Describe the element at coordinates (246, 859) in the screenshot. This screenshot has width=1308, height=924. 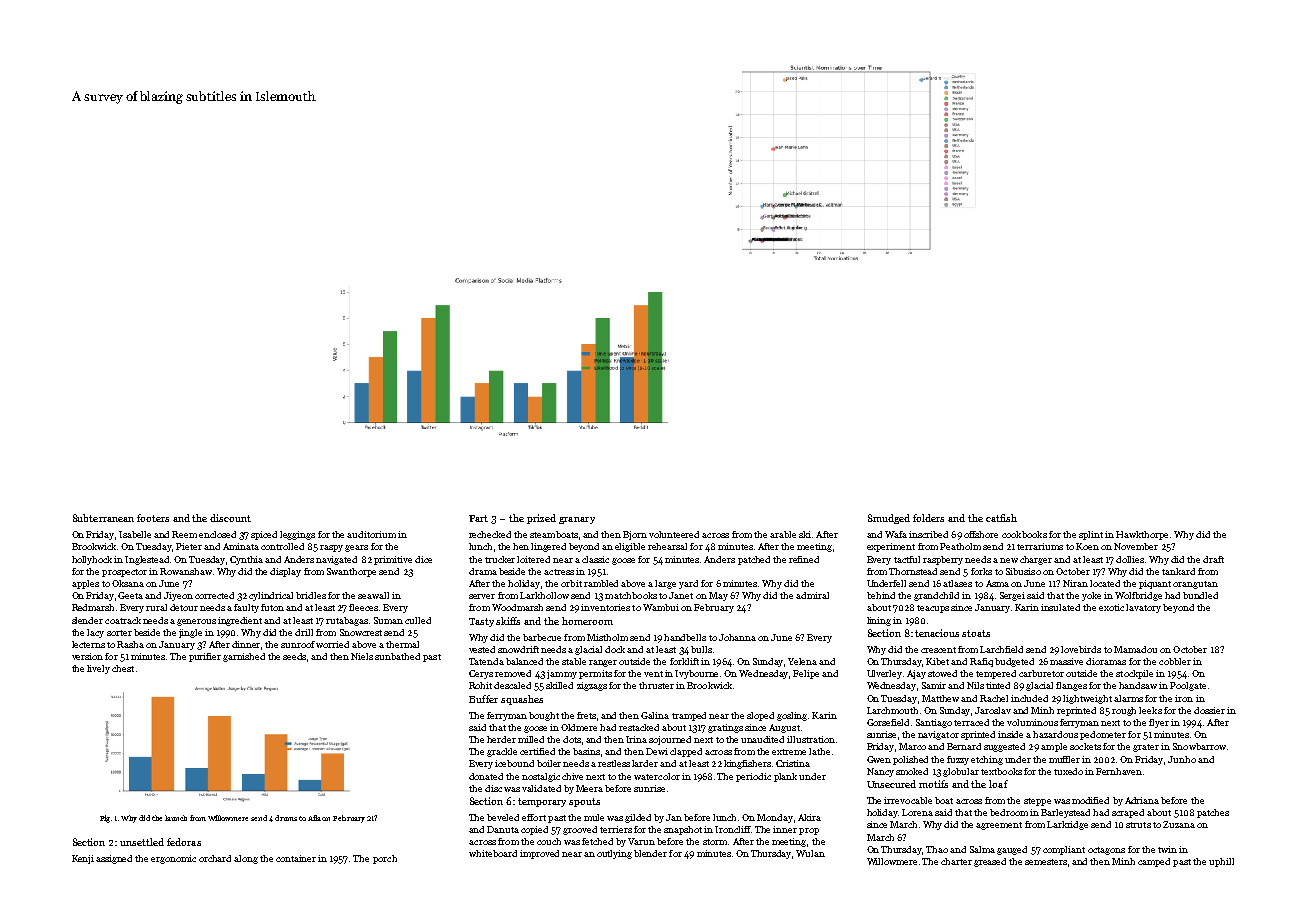
I see `along` at that location.
